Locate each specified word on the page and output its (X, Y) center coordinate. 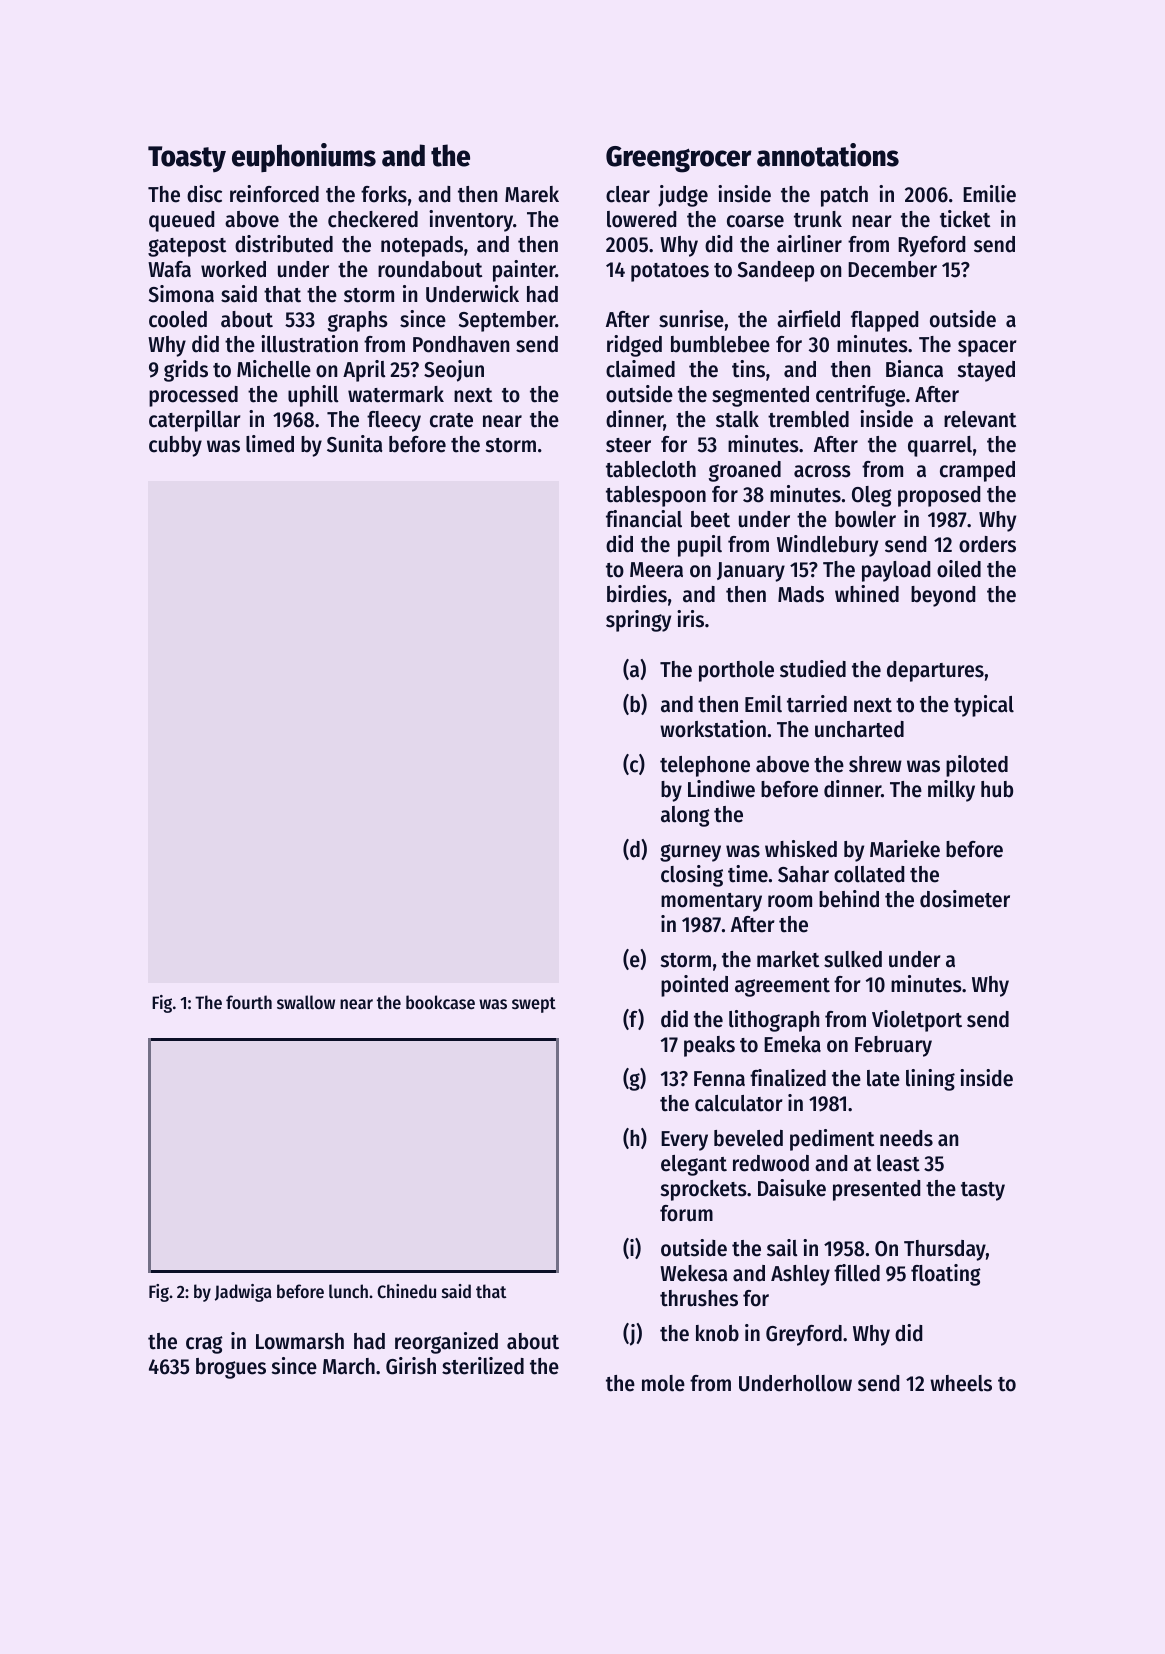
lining (930, 1080)
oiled (959, 569)
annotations (828, 155)
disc (204, 194)
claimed (640, 369)
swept (534, 1005)
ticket (965, 219)
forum (686, 1213)
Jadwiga (243, 1293)
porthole (736, 671)
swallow (306, 1002)
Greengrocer (679, 159)
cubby (175, 446)
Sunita (355, 444)
